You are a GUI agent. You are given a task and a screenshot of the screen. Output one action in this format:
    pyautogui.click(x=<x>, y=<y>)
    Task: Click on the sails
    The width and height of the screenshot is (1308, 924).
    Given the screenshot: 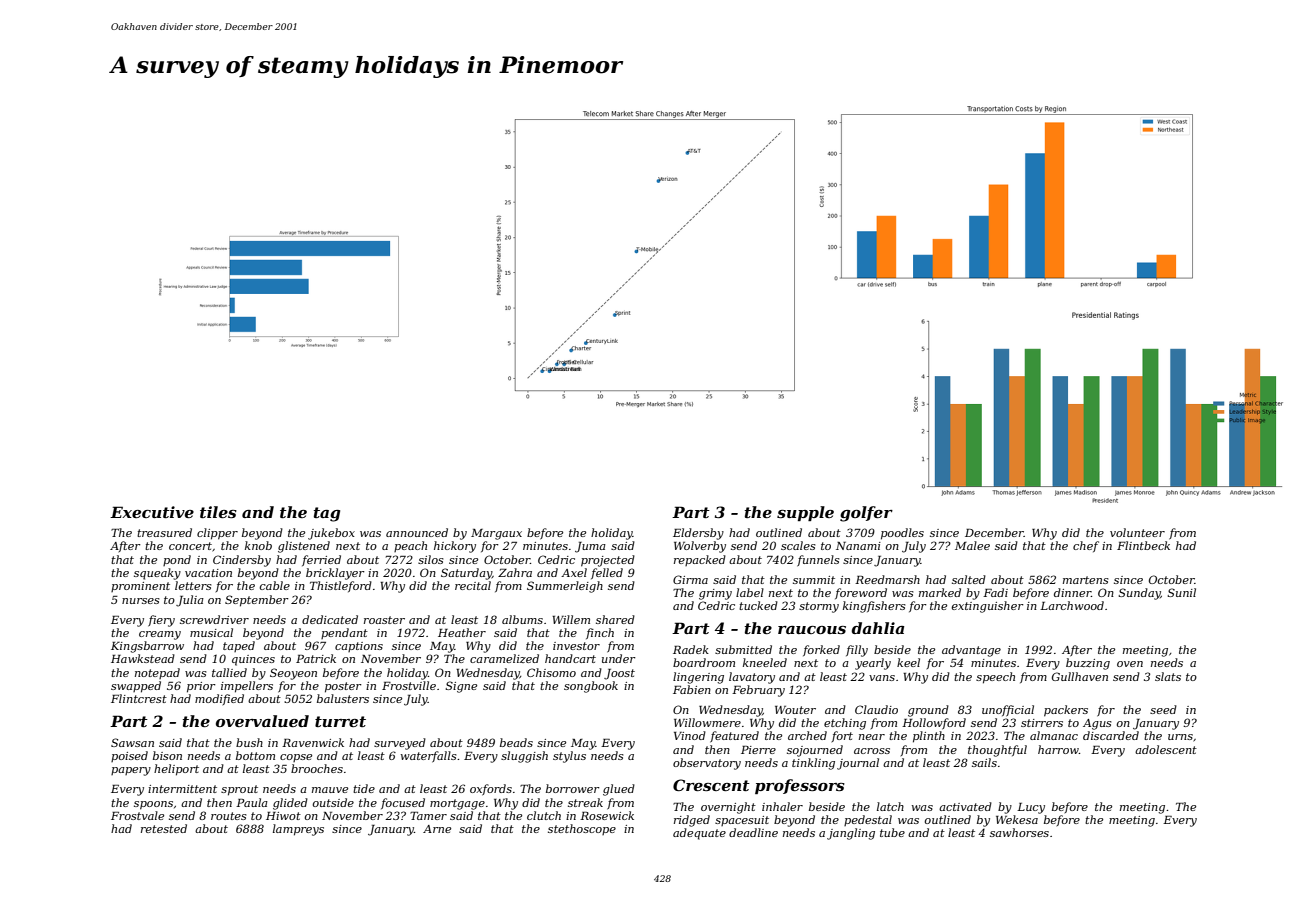 What is the action you would take?
    pyautogui.click(x=984, y=762)
